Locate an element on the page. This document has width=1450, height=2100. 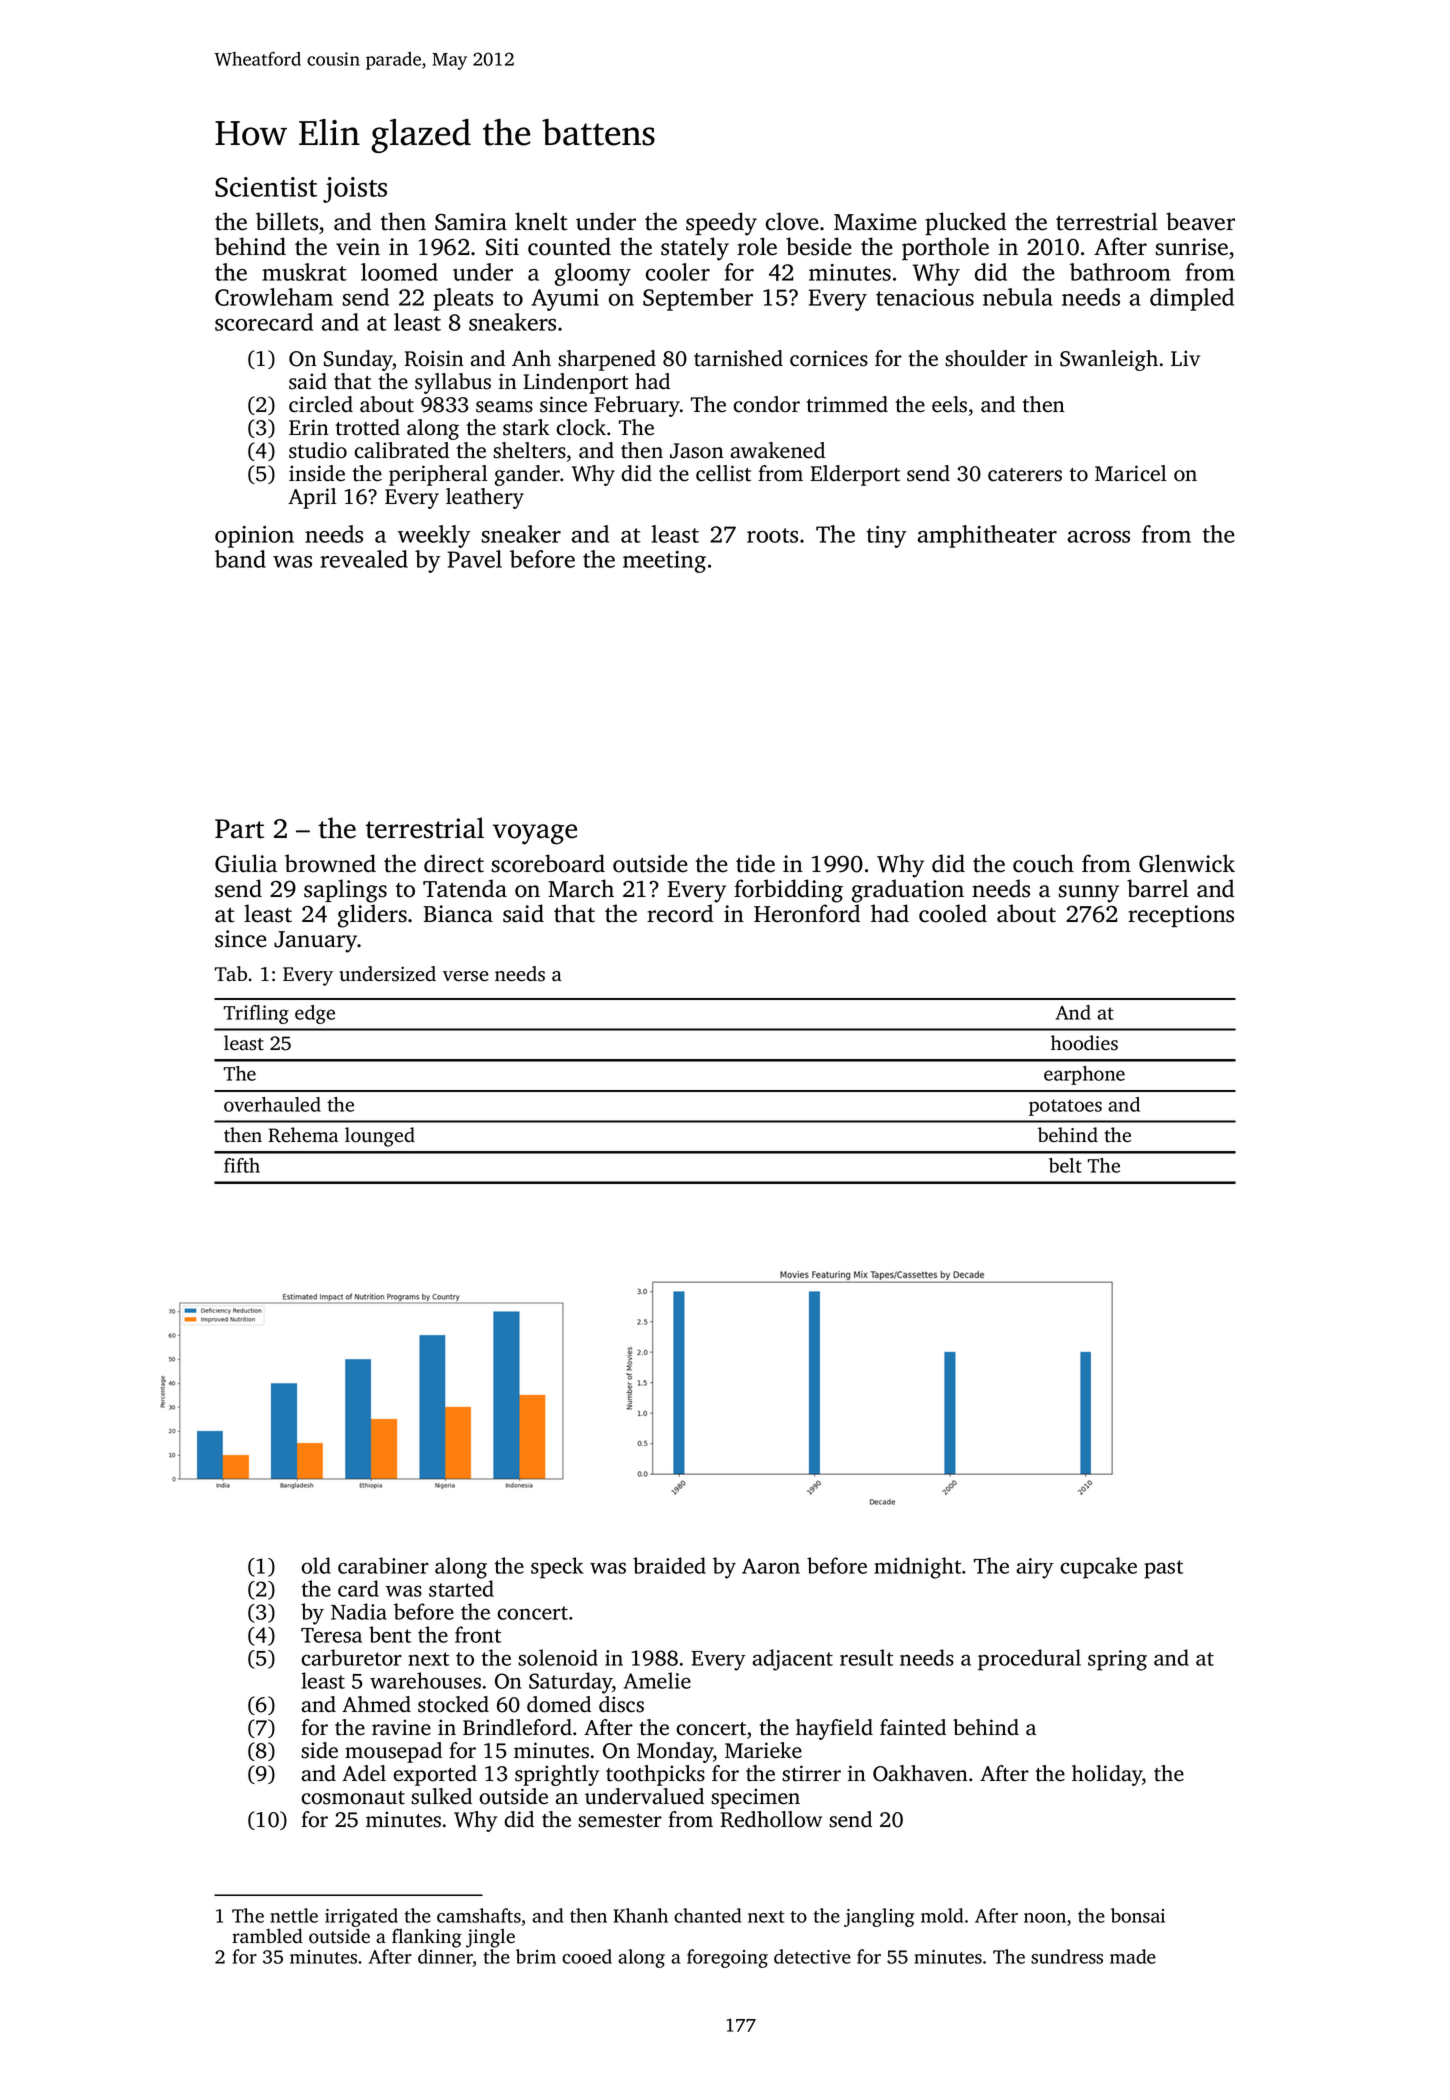
verse is located at coordinates (466, 976).
